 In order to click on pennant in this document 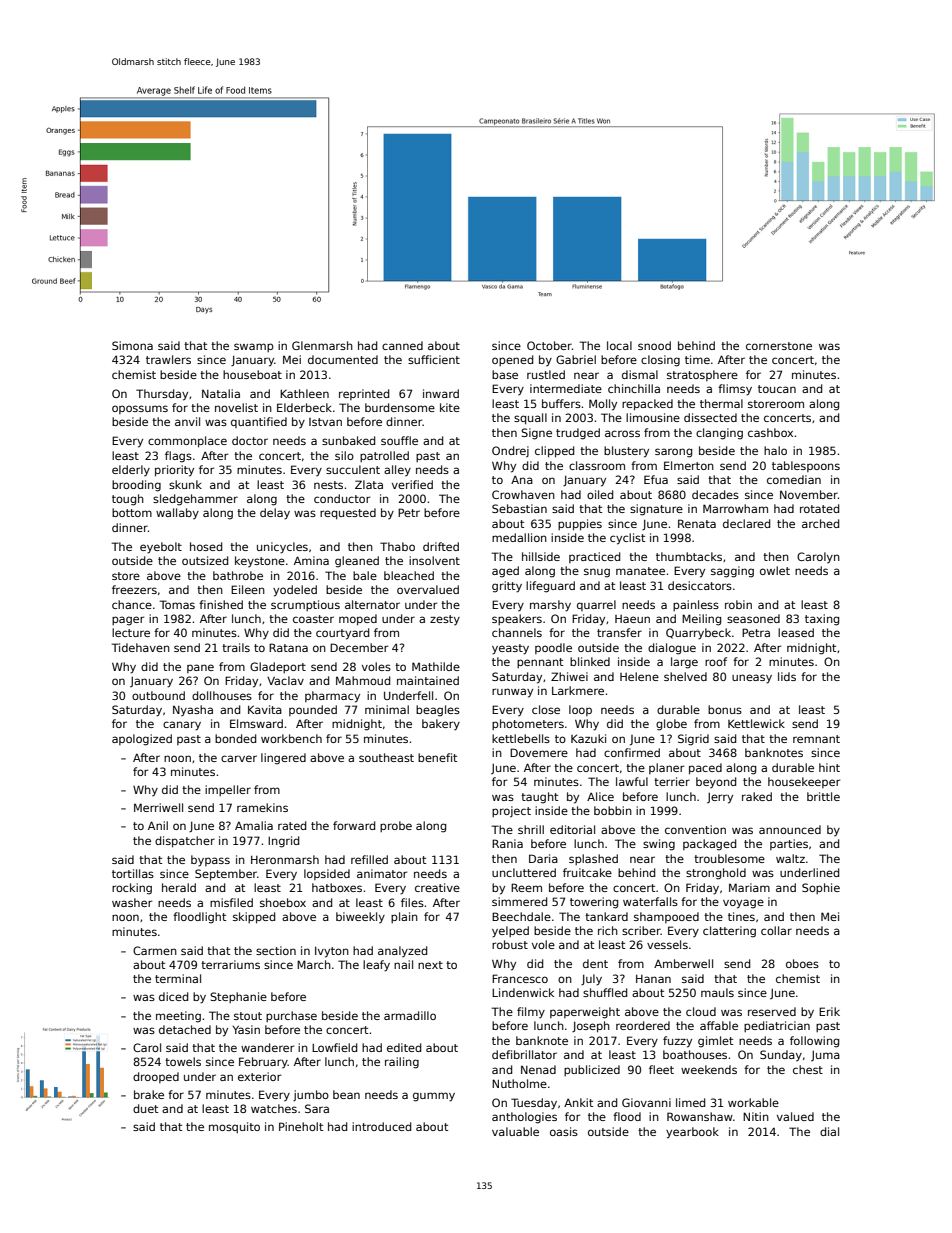, I will do `click(540, 663)`.
